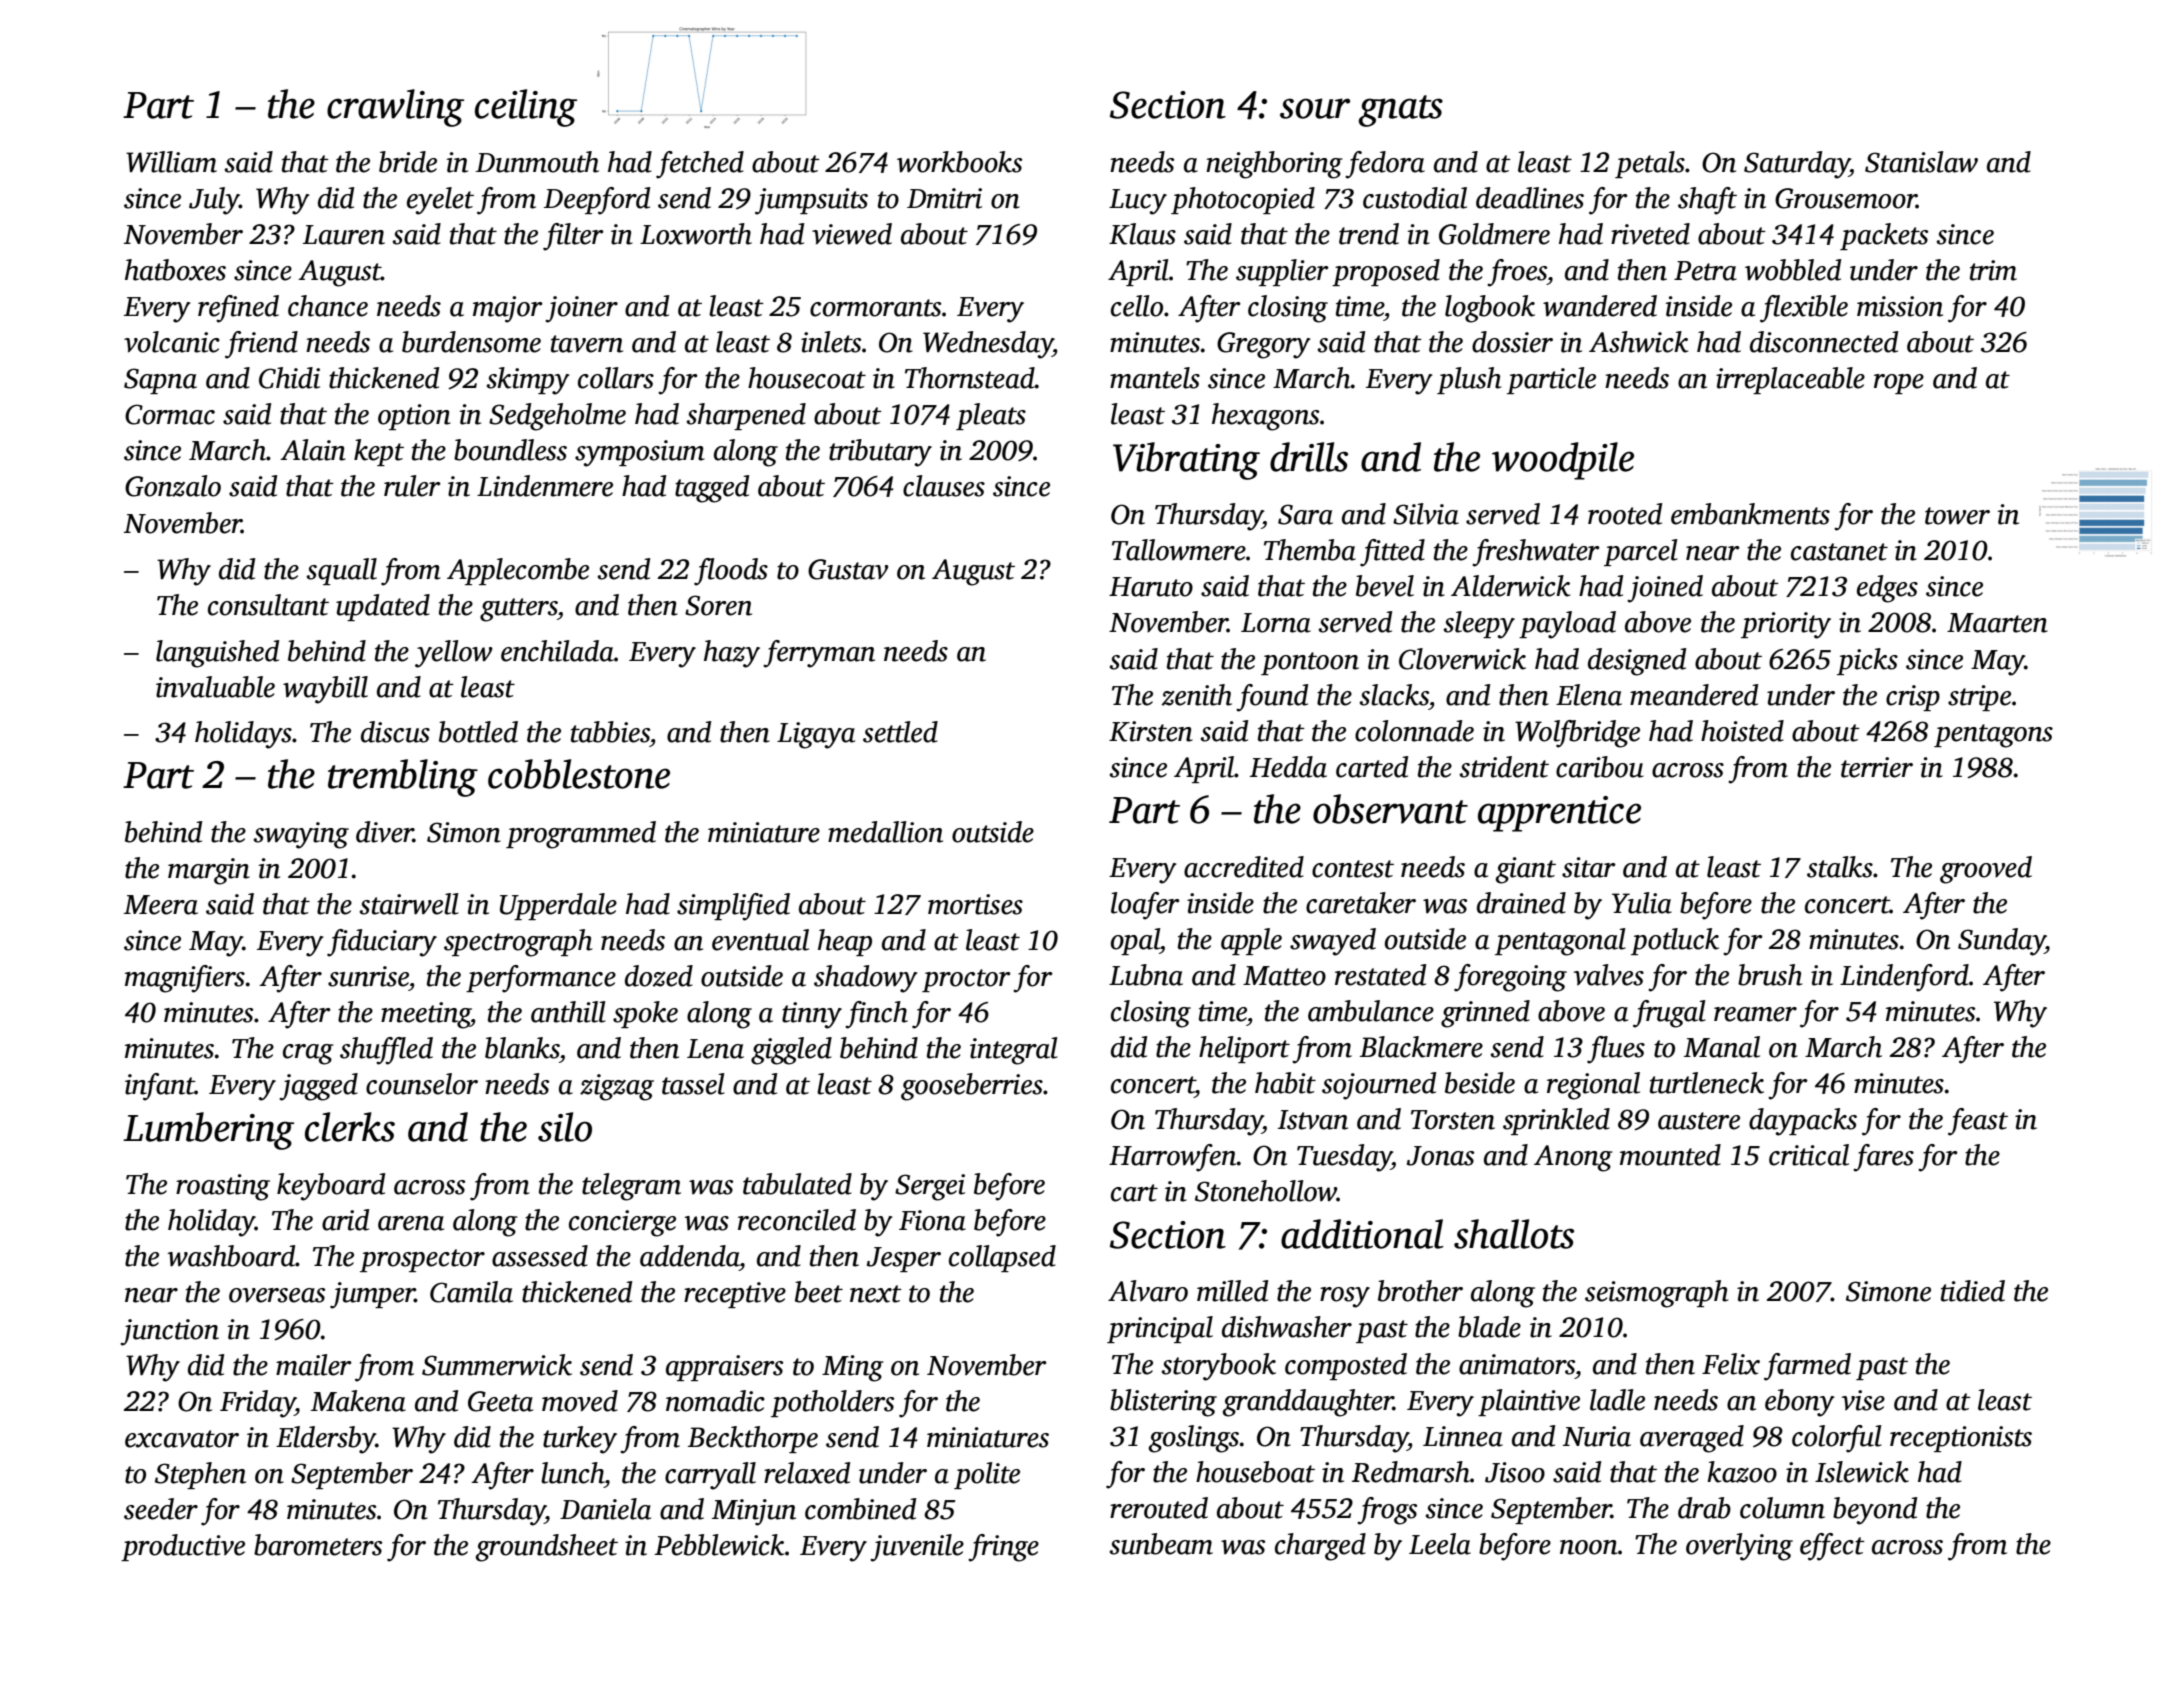 The width and height of the screenshot is (2178, 1683). What do you see at coordinates (987, 1475) in the screenshot?
I see `polite` at bounding box center [987, 1475].
